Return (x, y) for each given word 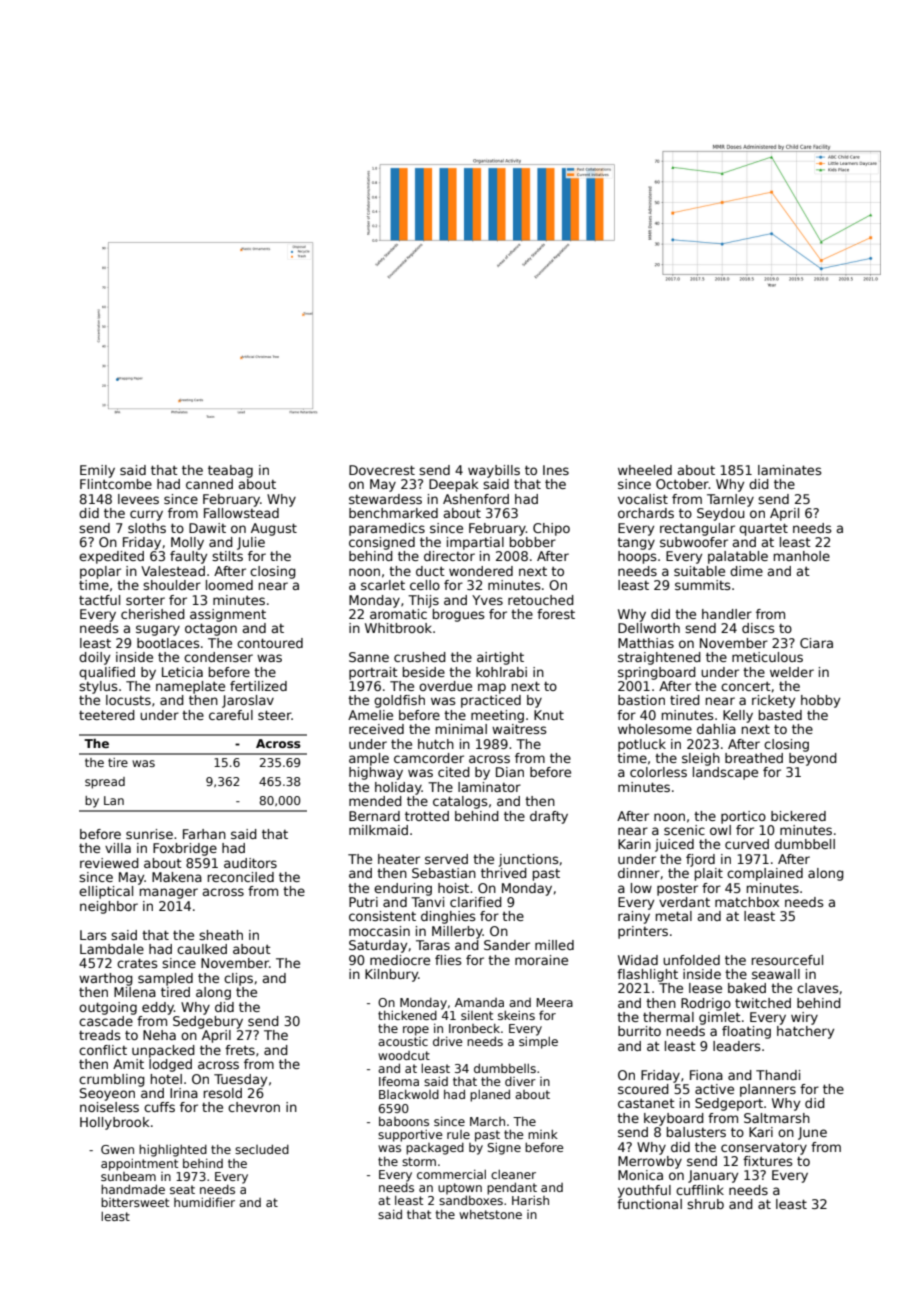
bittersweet (135, 1202)
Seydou (721, 514)
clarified (476, 902)
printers (643, 932)
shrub (705, 1204)
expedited (111, 557)
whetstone (490, 1214)
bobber (533, 542)
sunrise (149, 834)
